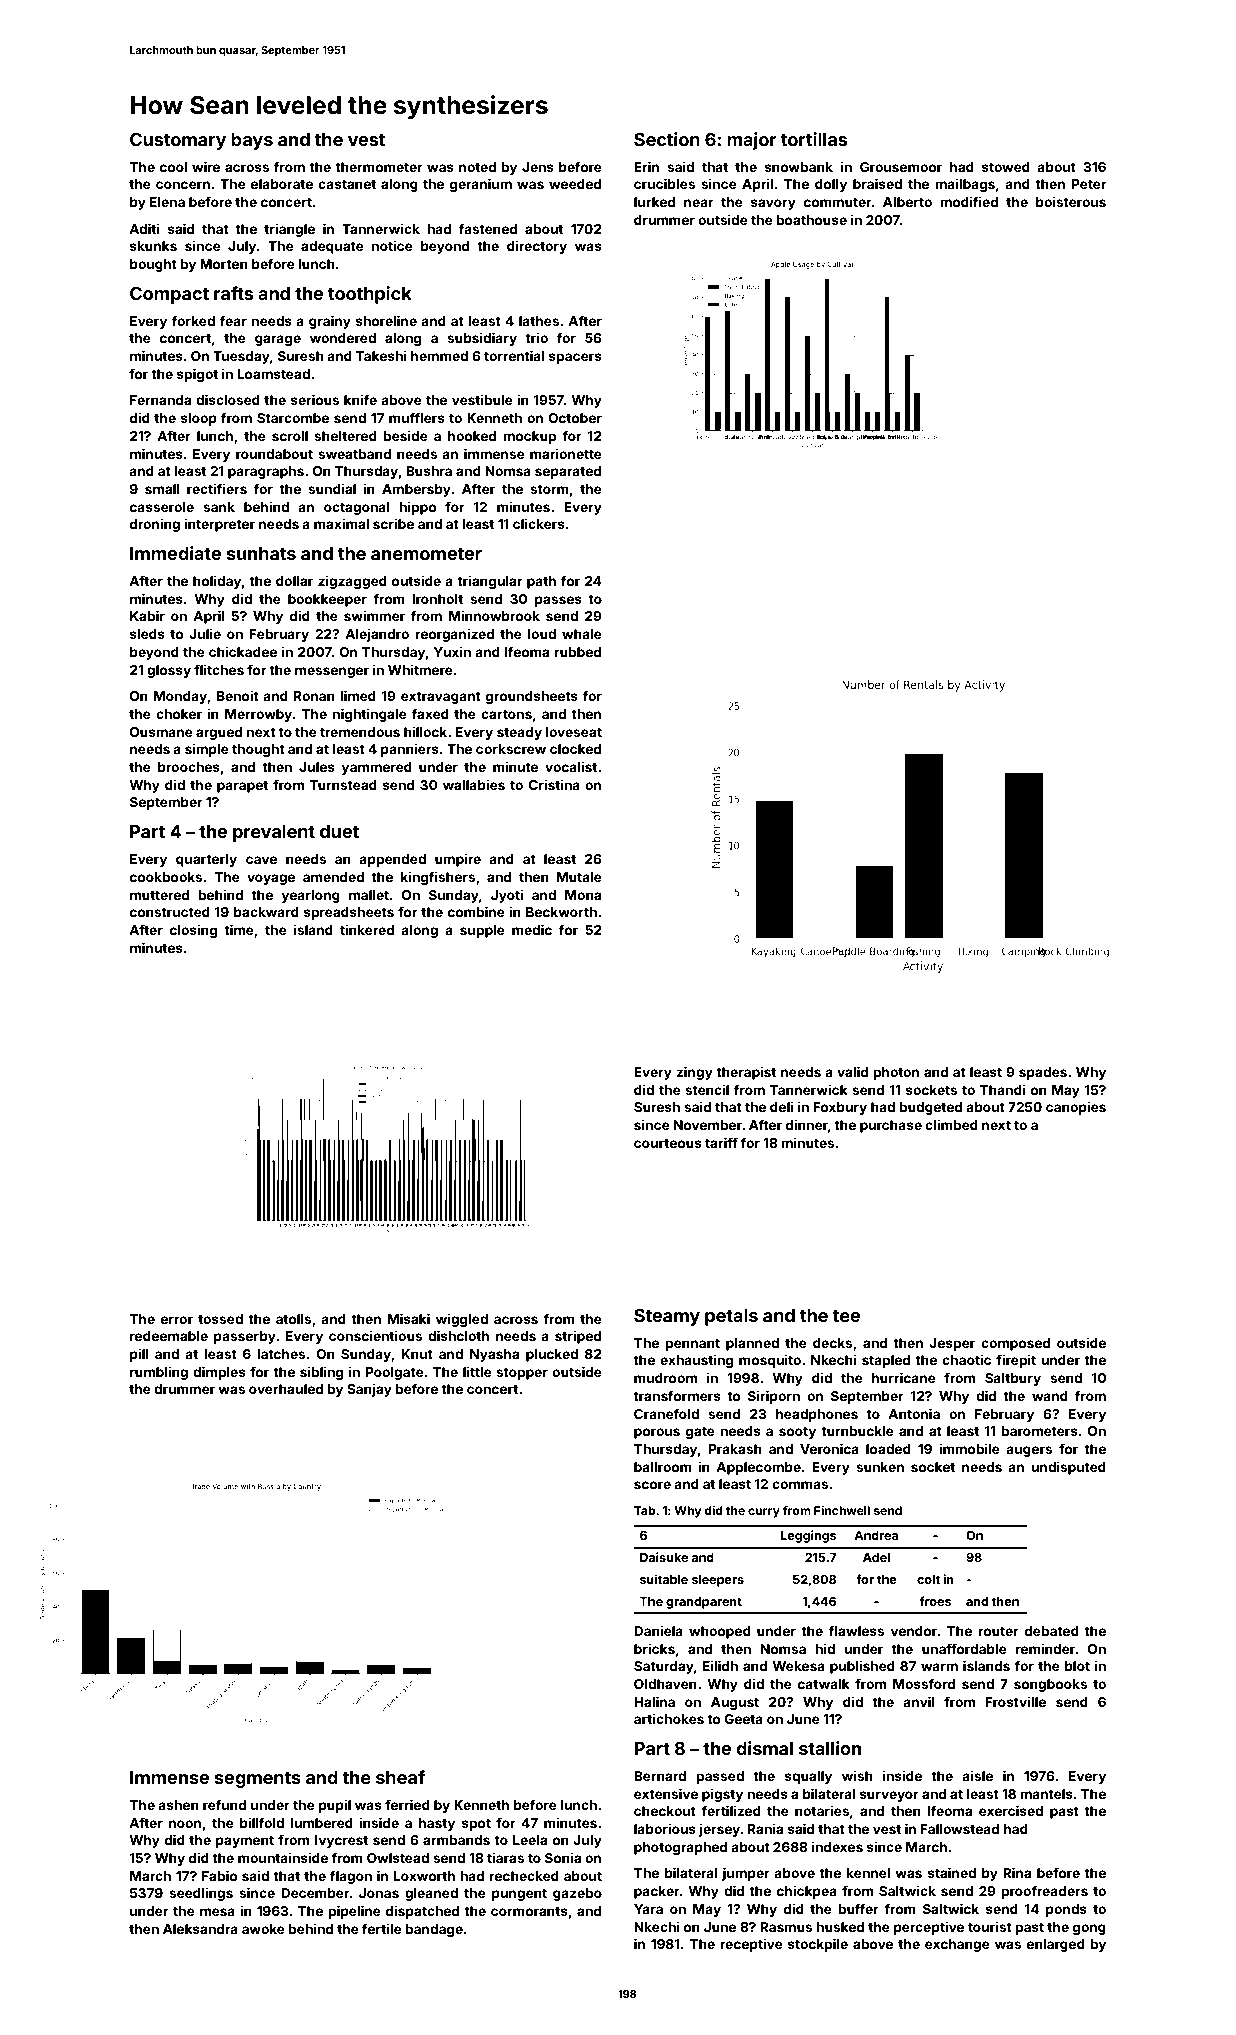  Describe the element at coordinates (907, 202) in the document. I see `Alberto` at that location.
